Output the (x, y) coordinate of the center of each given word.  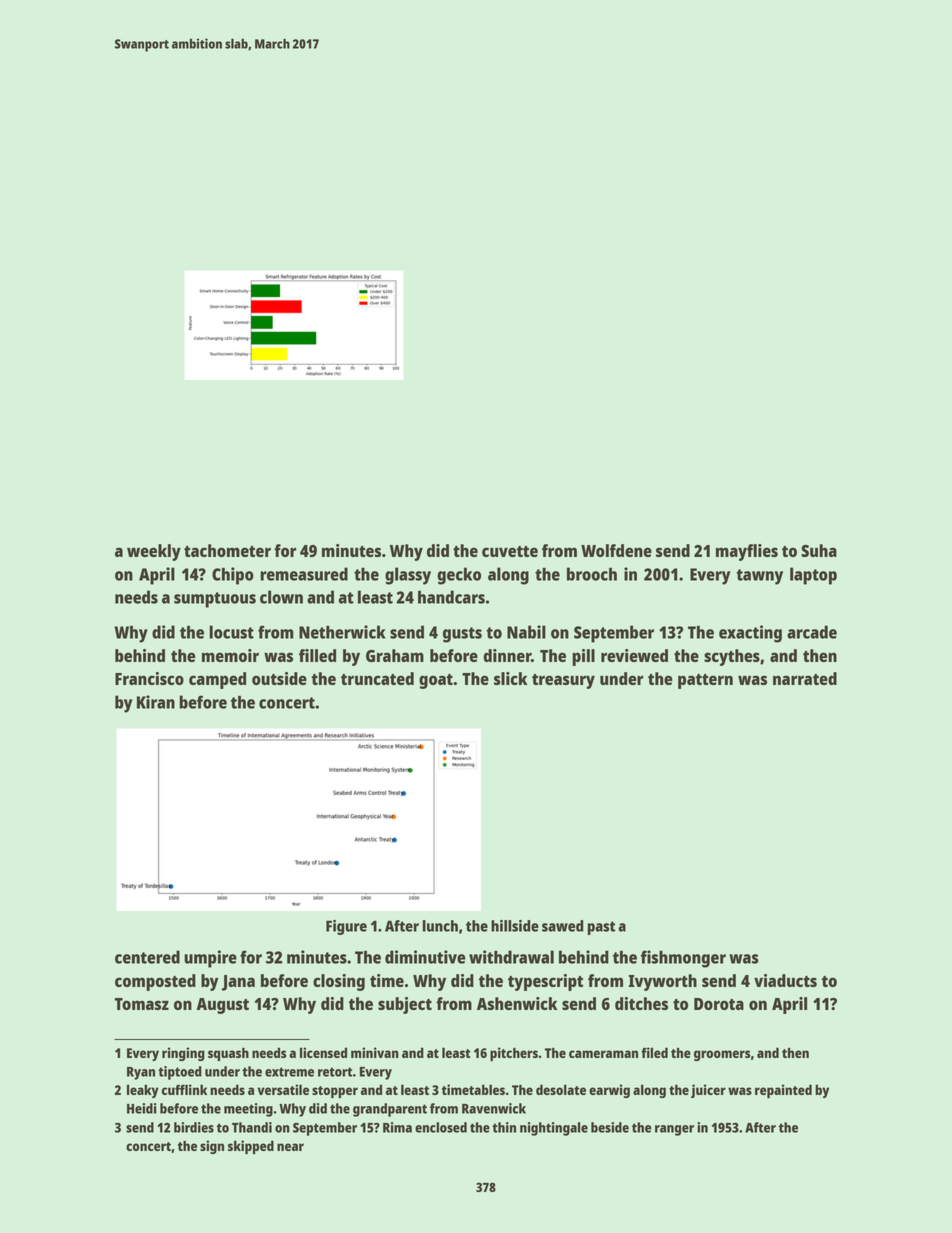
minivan (375, 1052)
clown (281, 597)
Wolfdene (616, 550)
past (601, 928)
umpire (210, 959)
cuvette (510, 551)
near (290, 1147)
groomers (722, 1055)
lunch (440, 926)
